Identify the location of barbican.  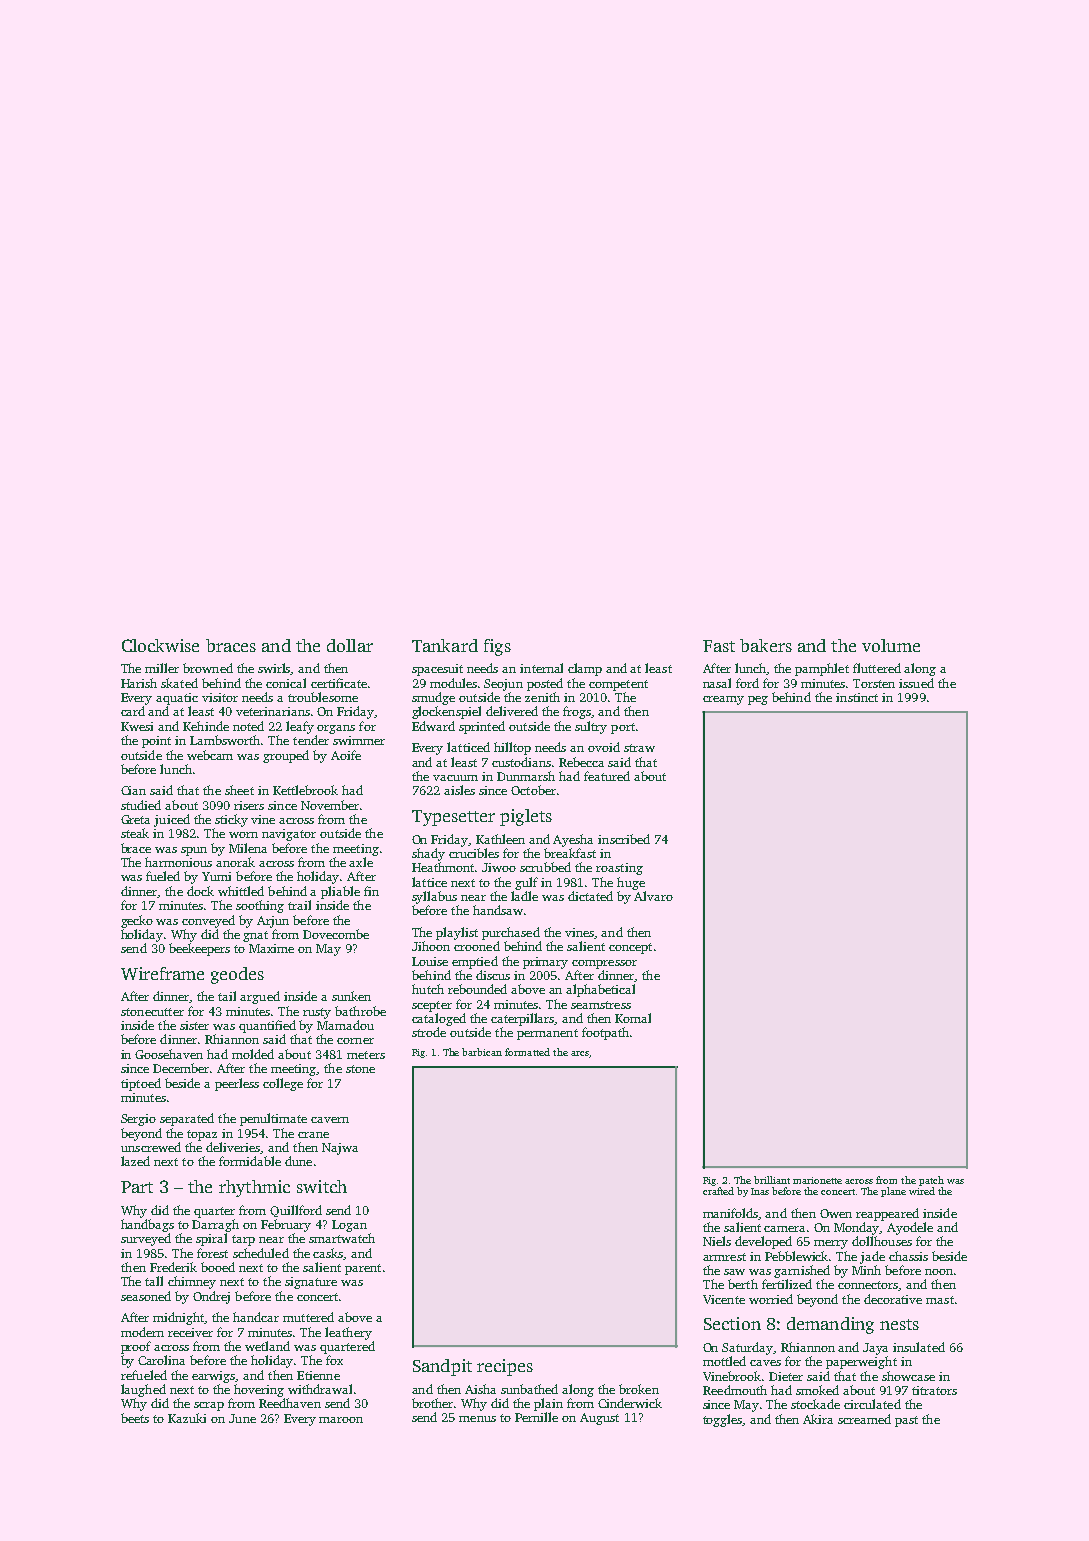
(482, 1052).
